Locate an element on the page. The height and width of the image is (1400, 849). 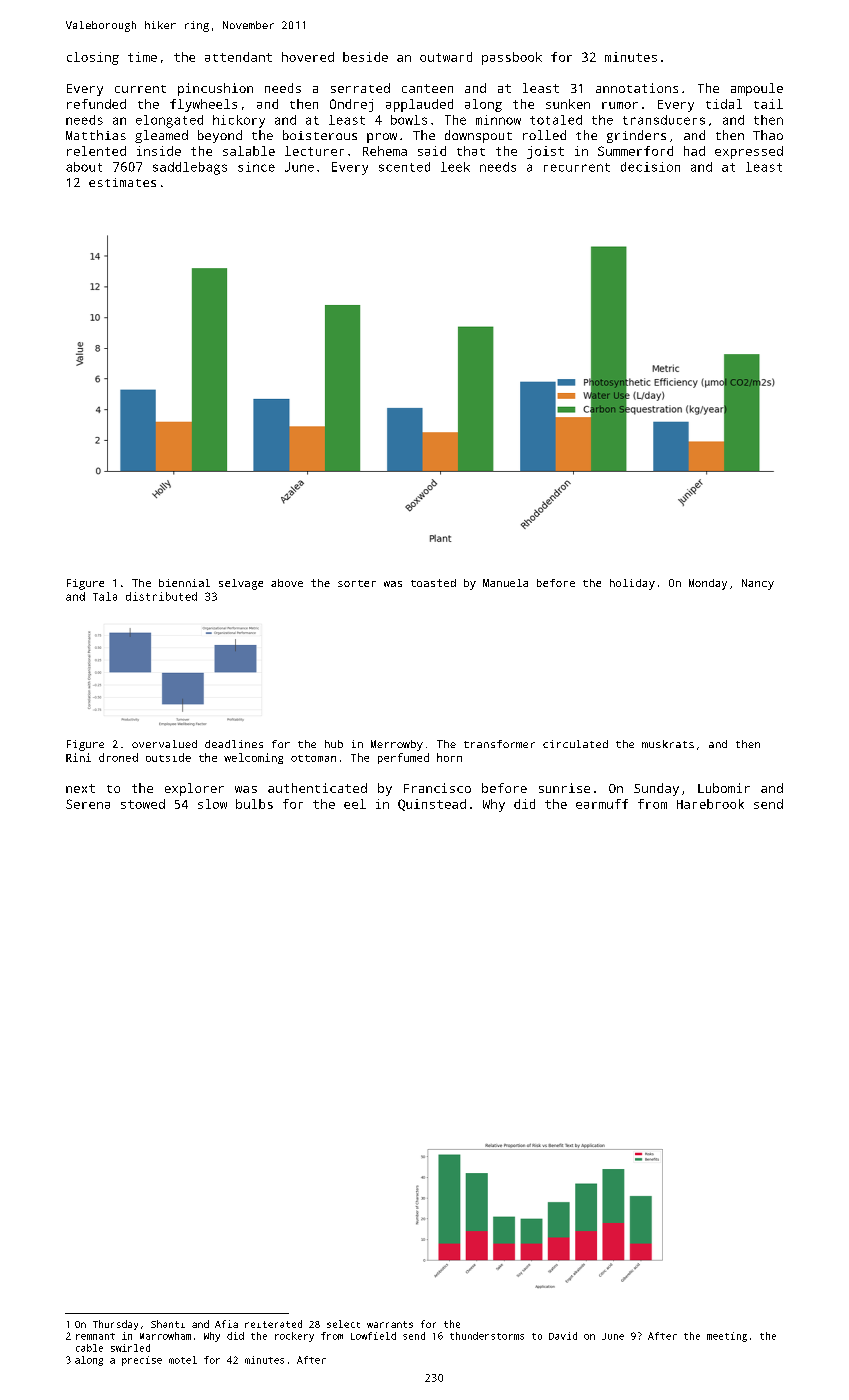
earmuff is located at coordinates (602, 804).
